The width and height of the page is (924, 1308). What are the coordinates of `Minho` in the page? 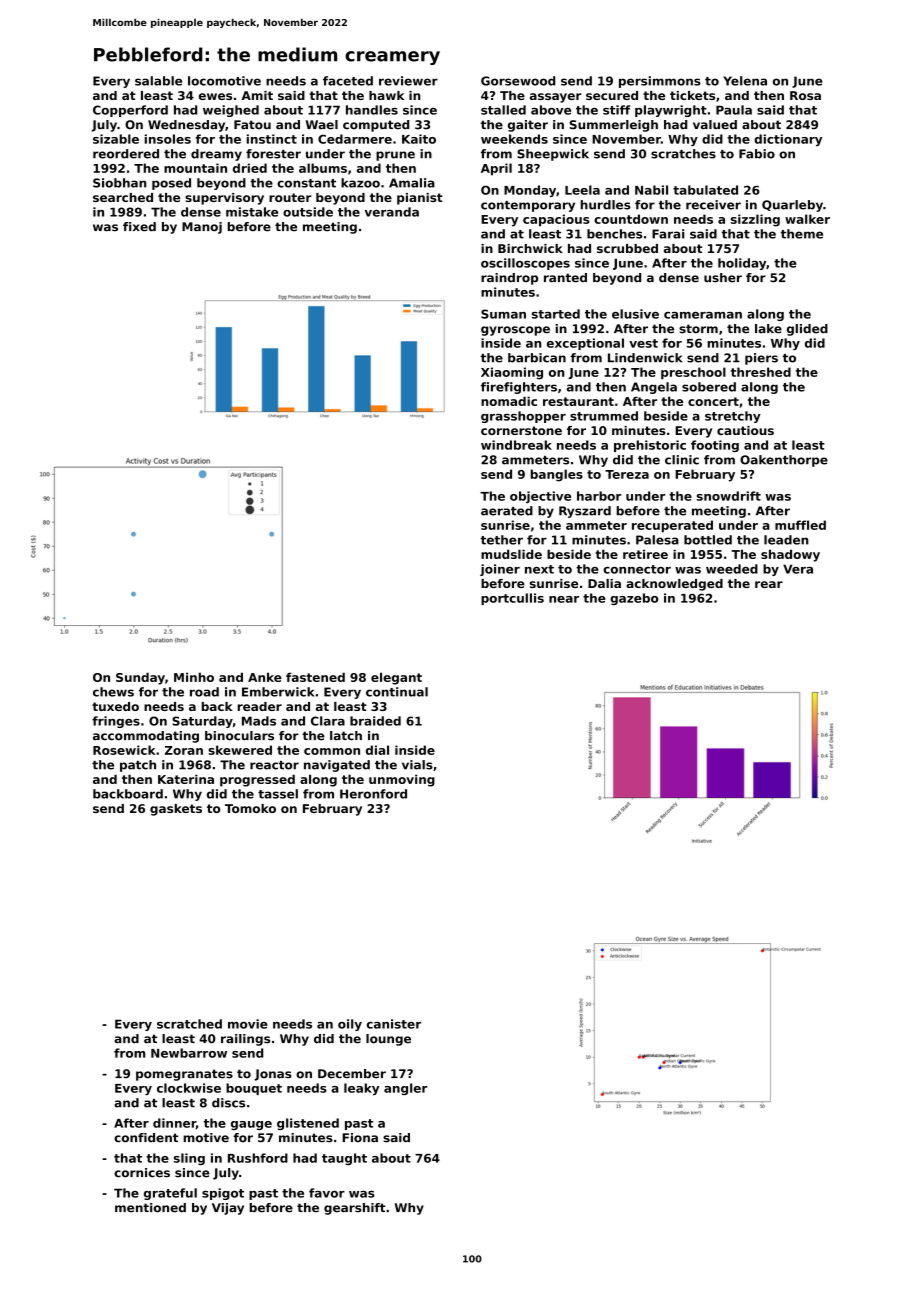 It's located at (194, 677).
